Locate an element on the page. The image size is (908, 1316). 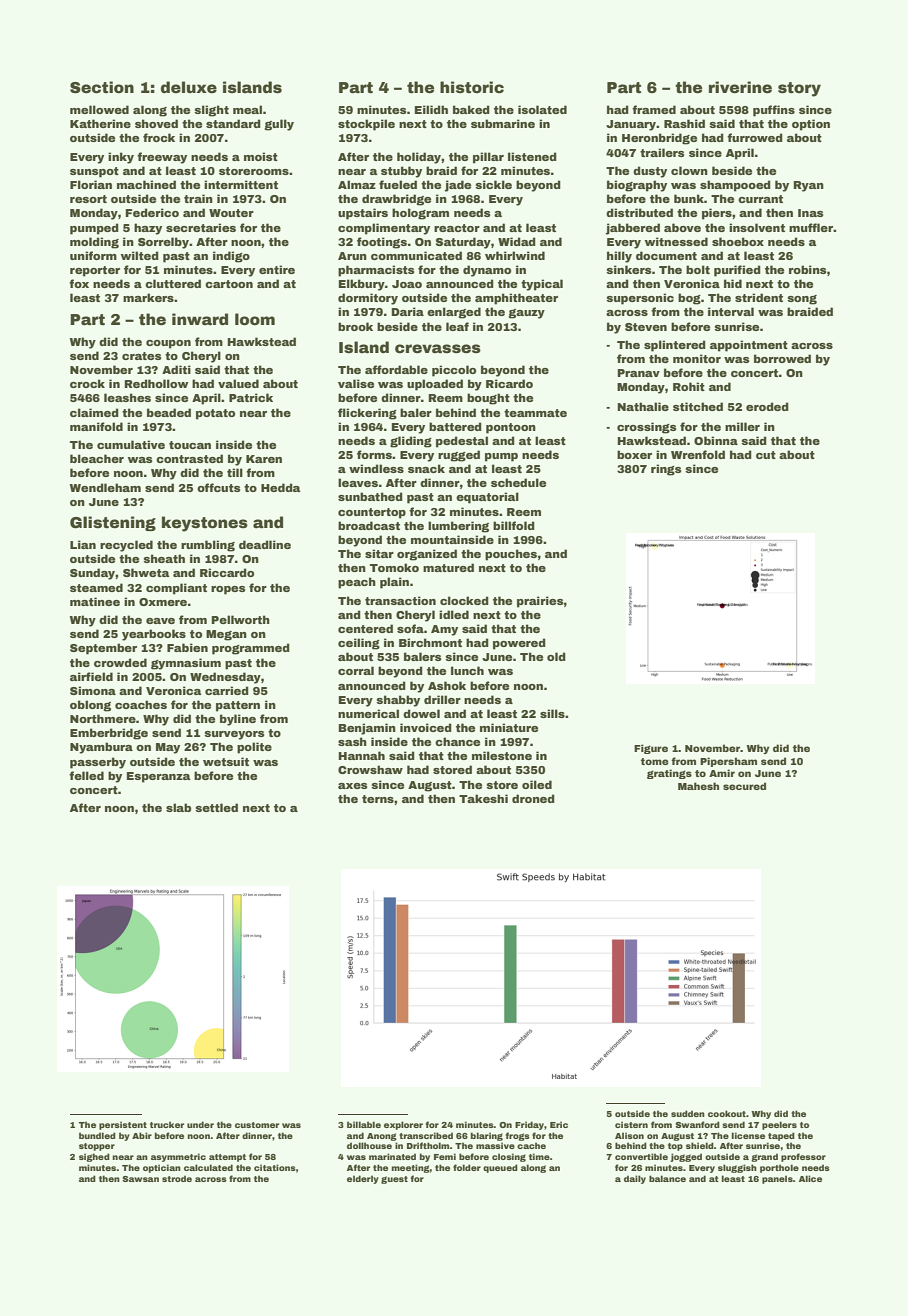
Ryan is located at coordinates (808, 186).
